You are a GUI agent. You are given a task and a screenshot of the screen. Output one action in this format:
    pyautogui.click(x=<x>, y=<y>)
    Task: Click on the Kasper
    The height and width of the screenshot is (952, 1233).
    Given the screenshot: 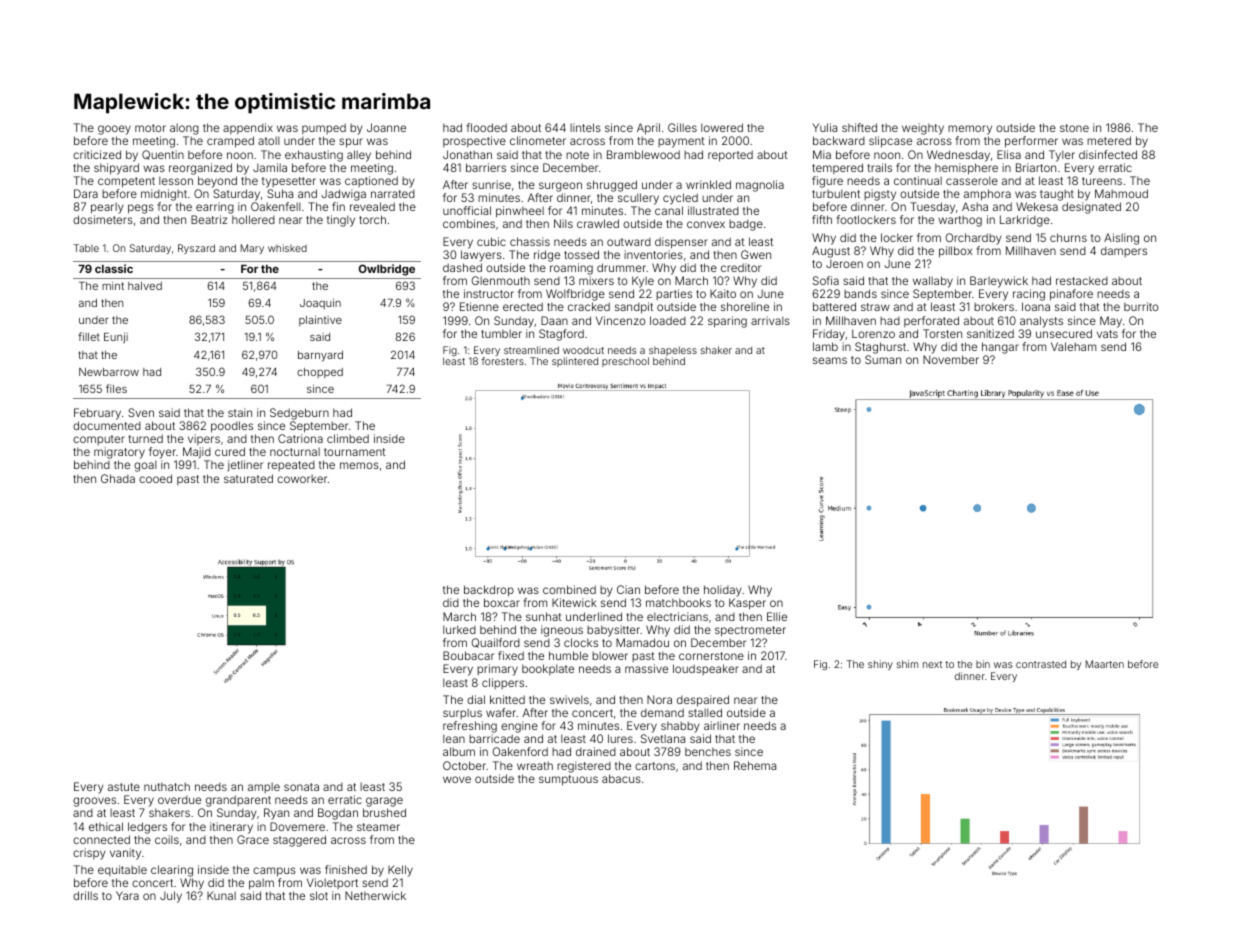 What is the action you would take?
    pyautogui.click(x=747, y=604)
